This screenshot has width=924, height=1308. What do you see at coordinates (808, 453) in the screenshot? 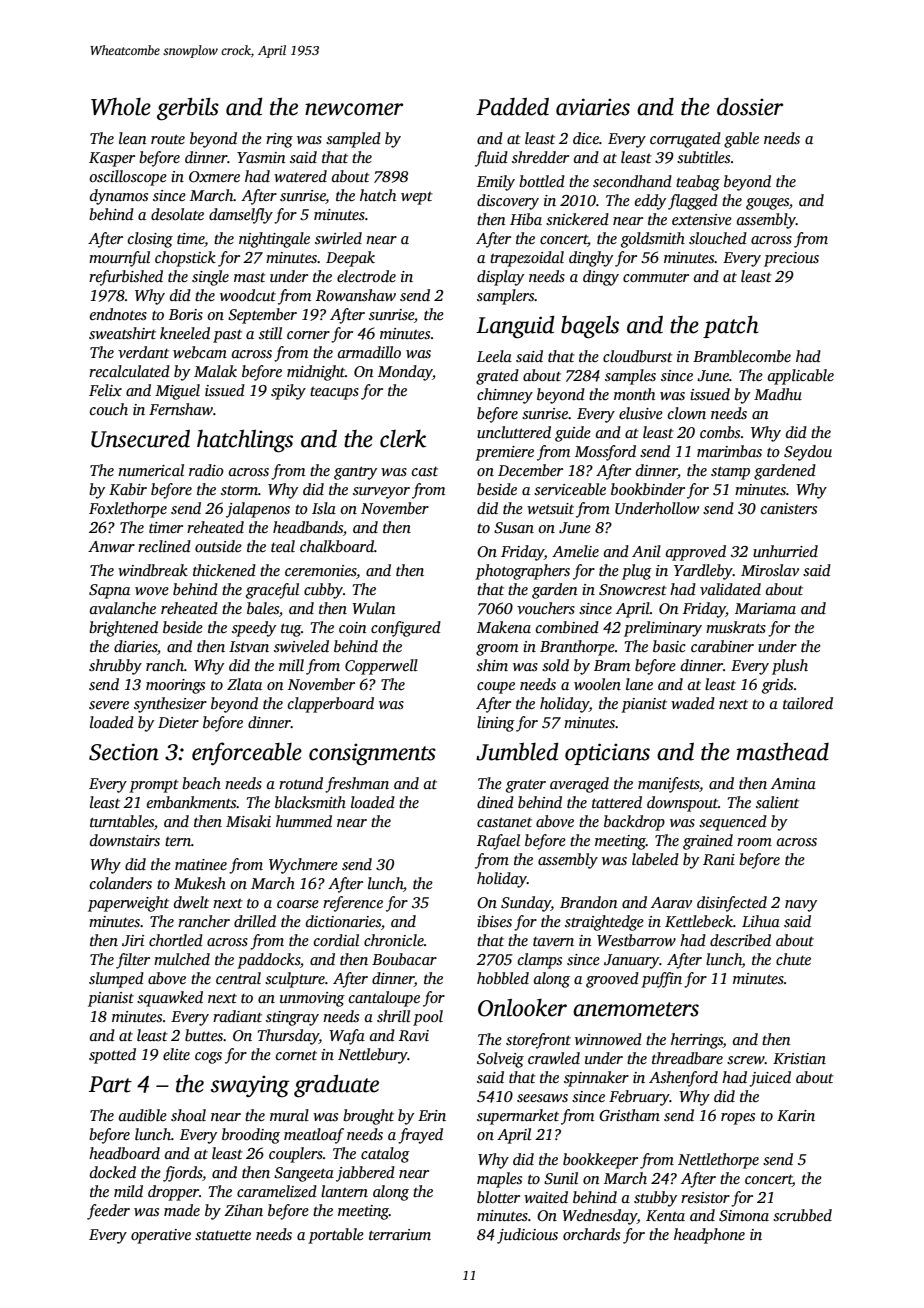
I see `Seydou` at bounding box center [808, 453].
